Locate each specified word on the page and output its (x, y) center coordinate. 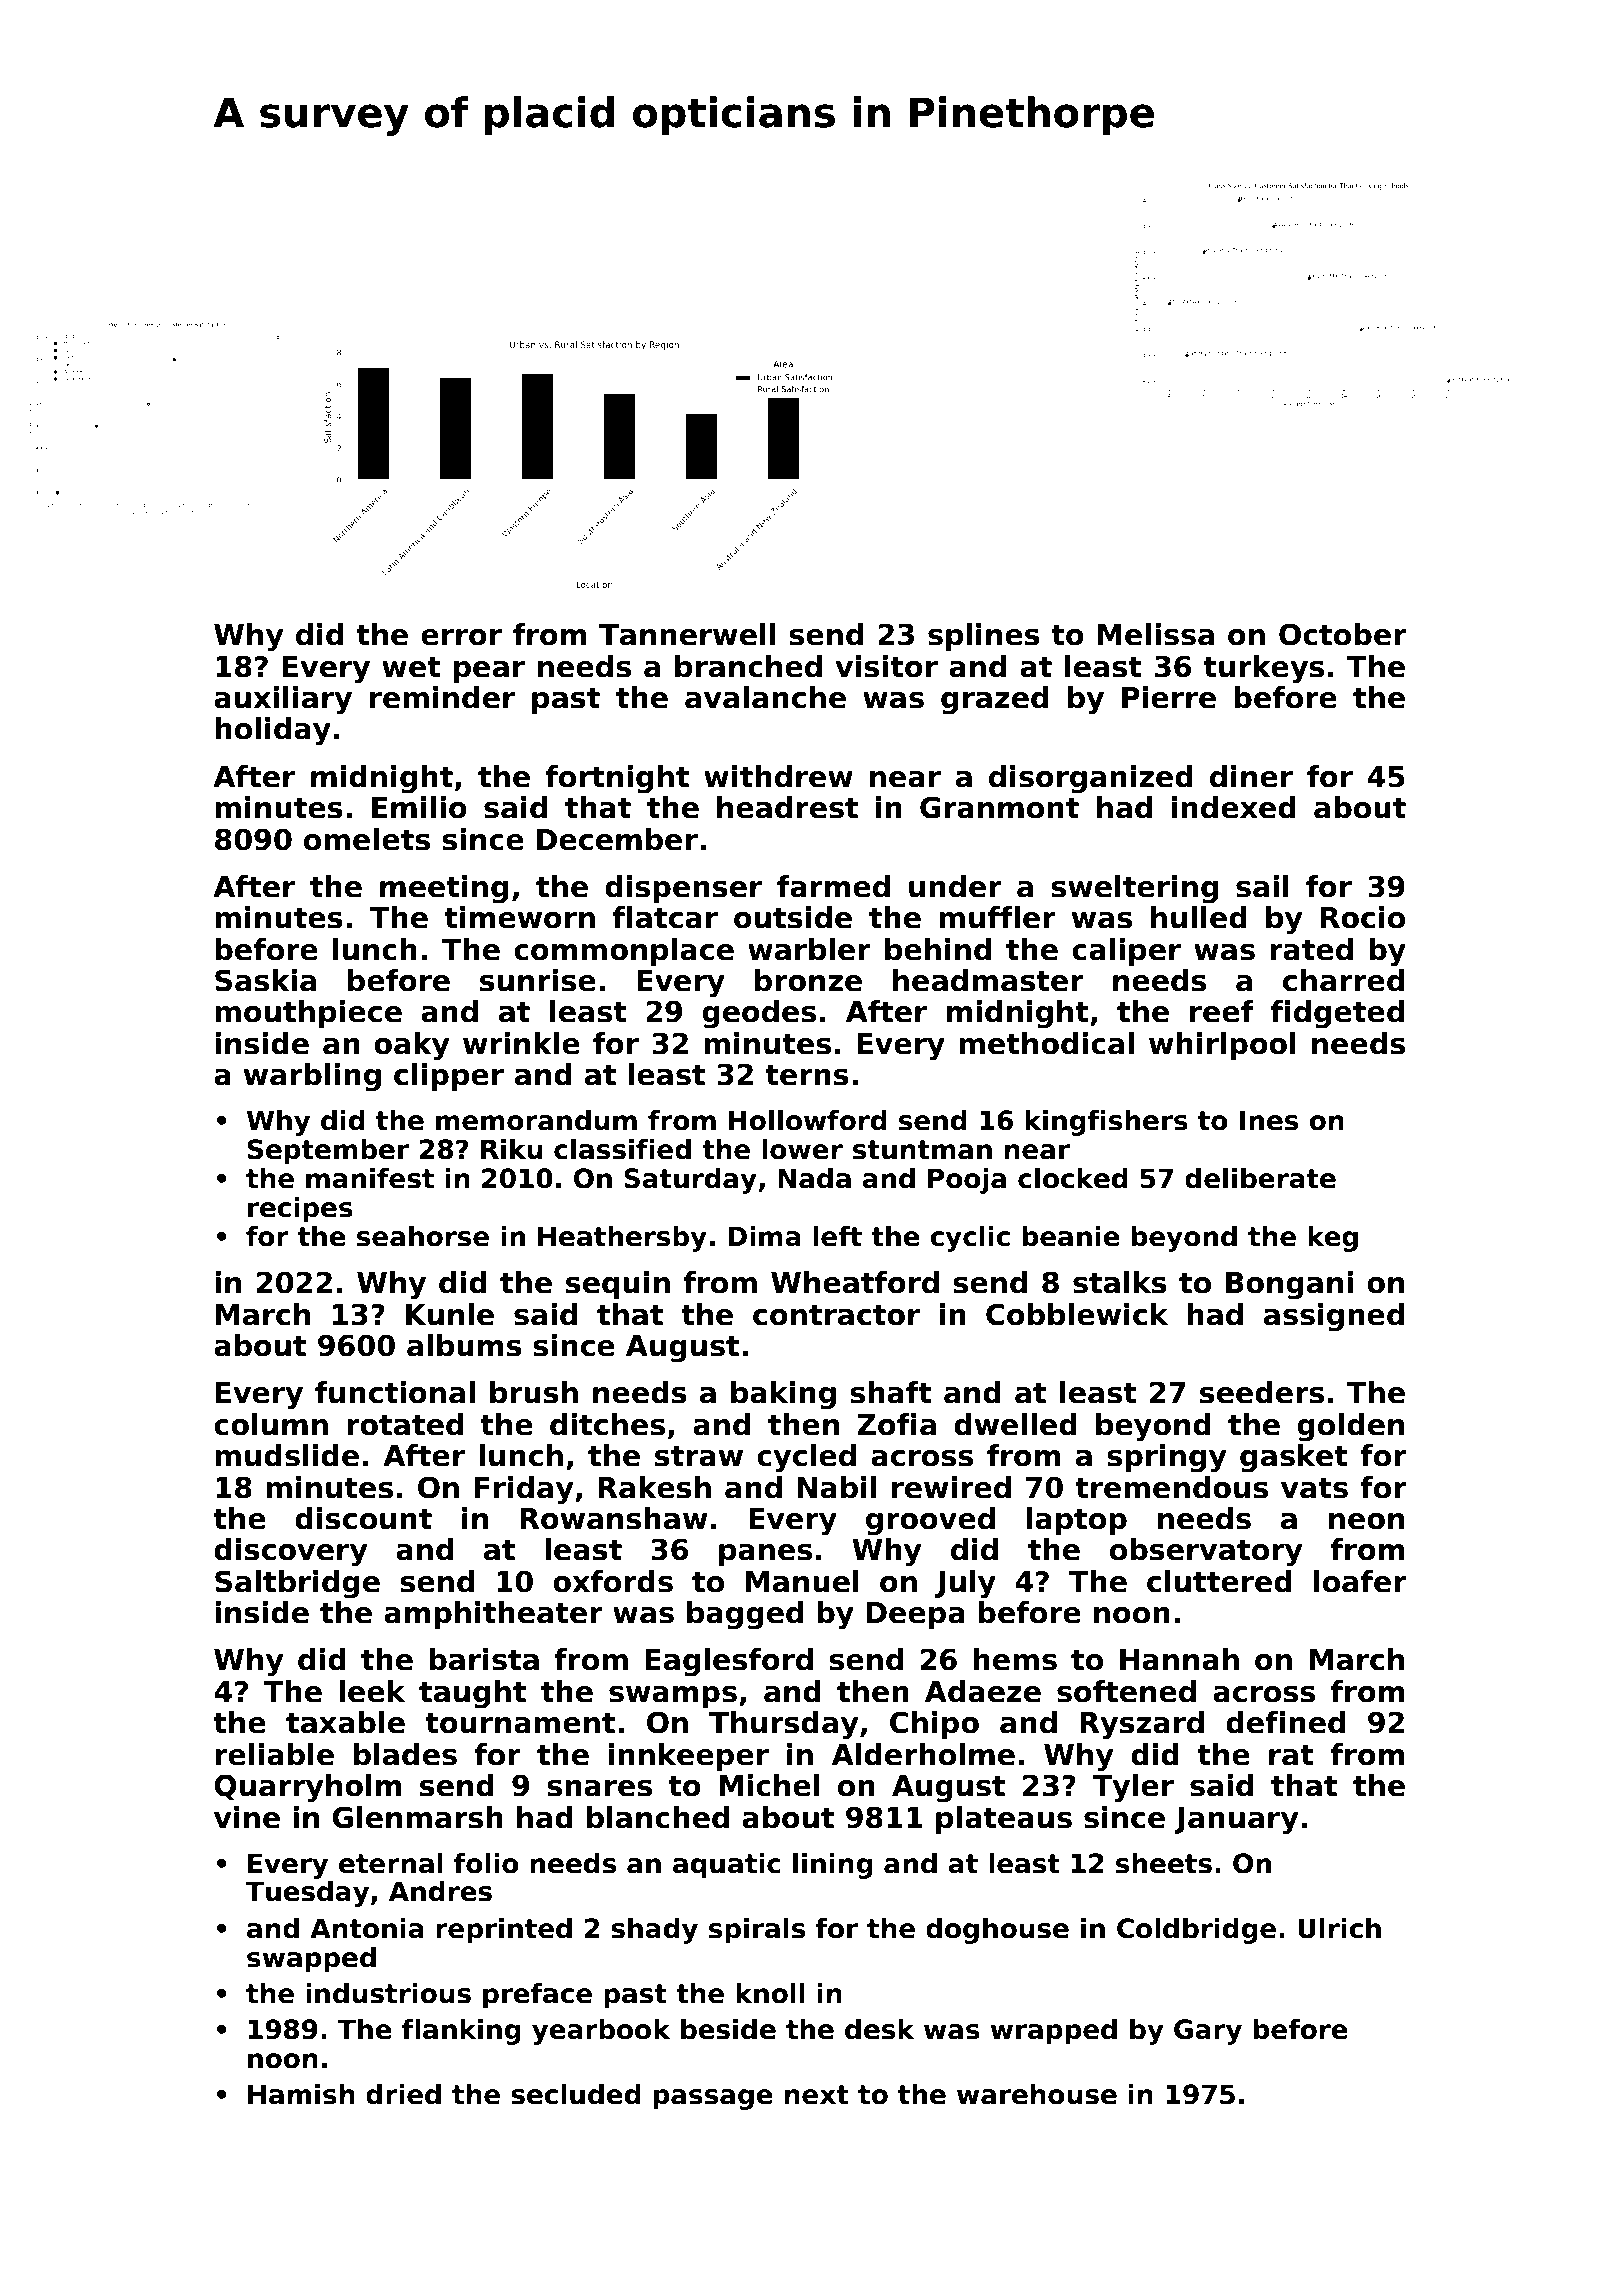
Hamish (301, 2094)
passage (713, 2099)
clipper (449, 1077)
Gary (1208, 2032)
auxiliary (283, 700)
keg (1333, 1239)
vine (247, 1817)
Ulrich (1339, 1928)
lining (833, 1866)
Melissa (1156, 634)
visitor (886, 666)
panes (765, 1555)
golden (1350, 1427)
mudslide (287, 1455)
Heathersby (622, 1239)
